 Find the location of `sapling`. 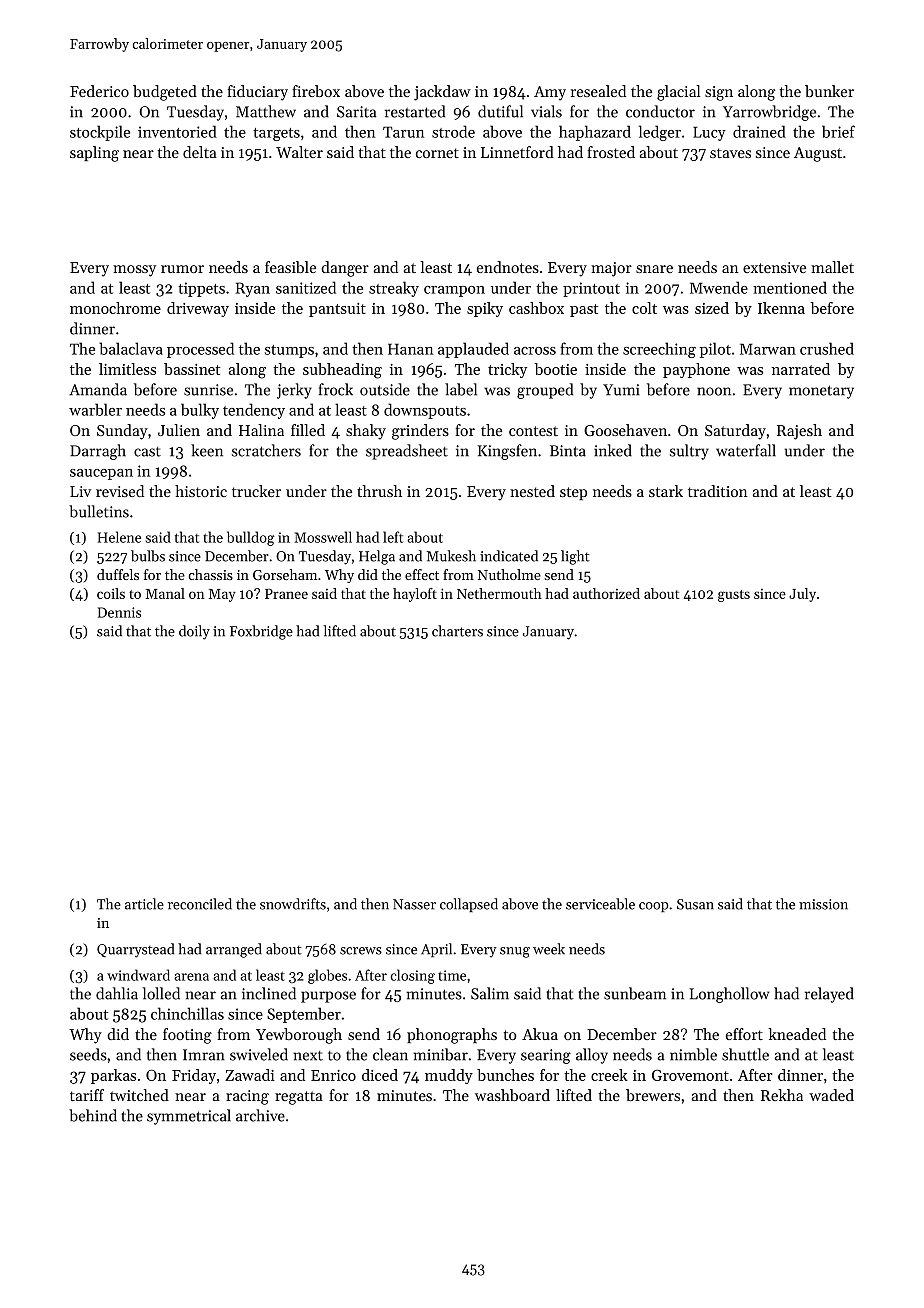

sapling is located at coordinates (94, 154).
